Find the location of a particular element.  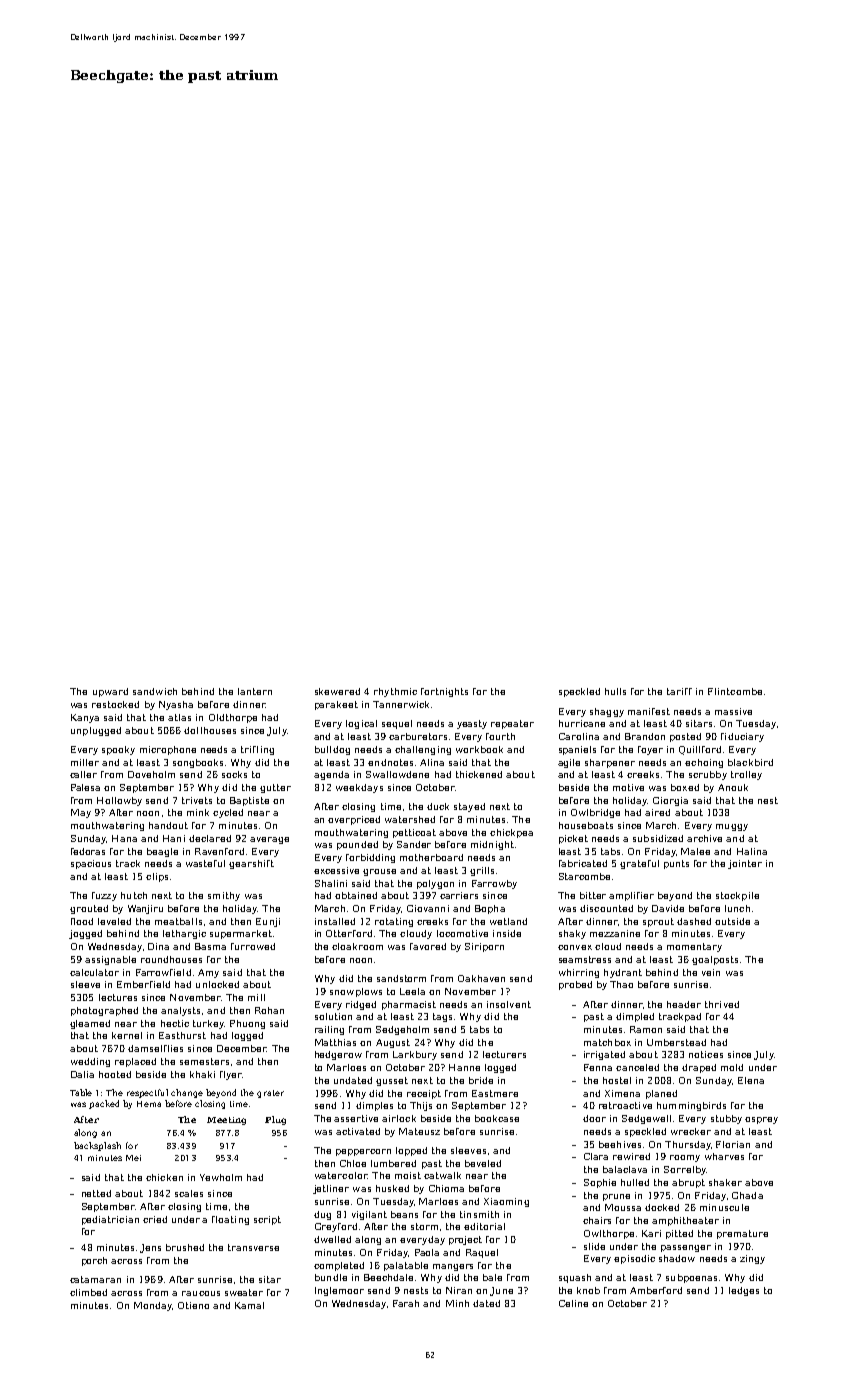

Monday is located at coordinates (153, 1306).
